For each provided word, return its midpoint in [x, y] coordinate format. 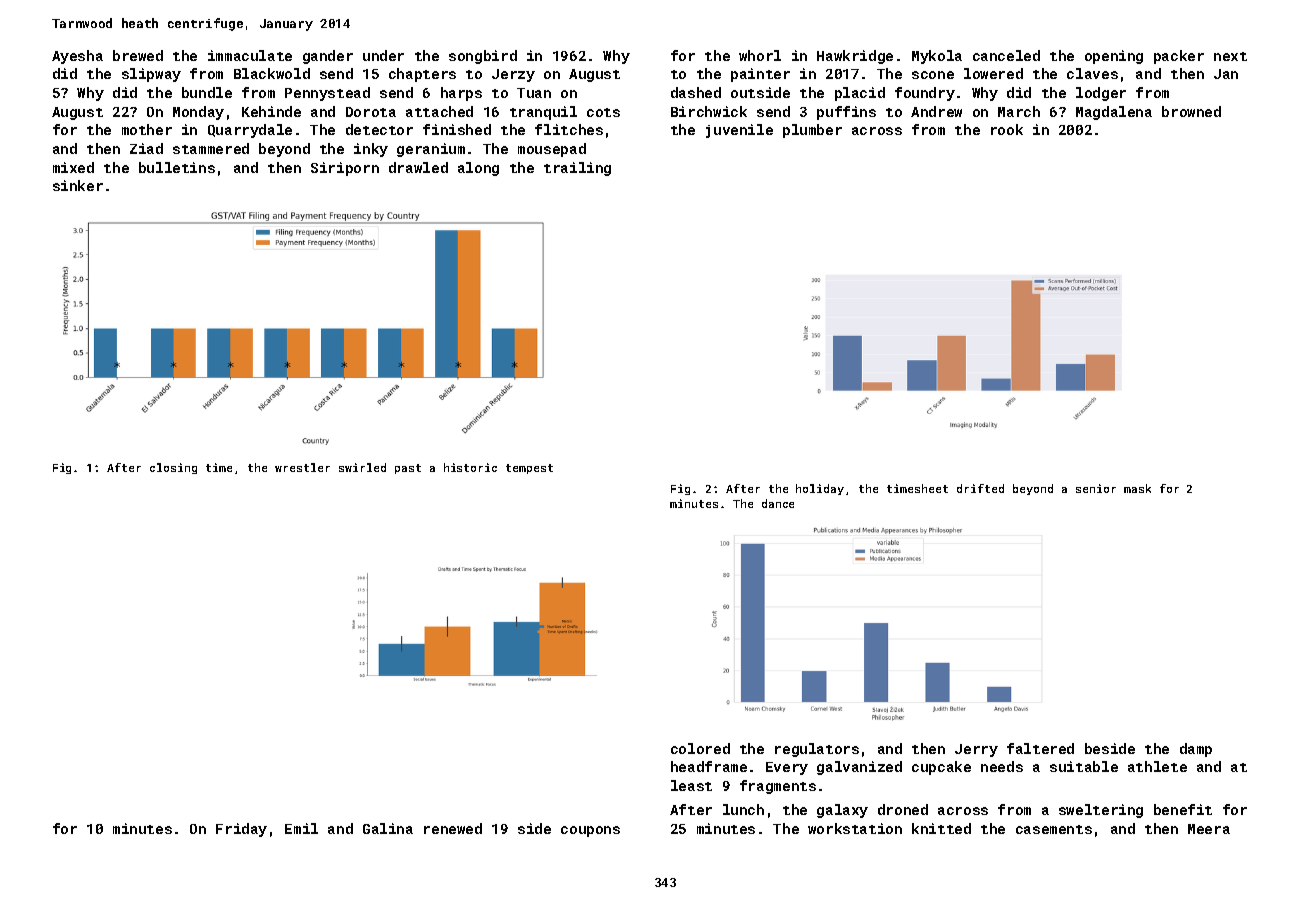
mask [1137, 488]
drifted [980, 488]
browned [1191, 111]
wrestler [302, 467]
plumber [812, 131]
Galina [388, 828]
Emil [301, 828]
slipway [151, 75]
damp [1196, 750]
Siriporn [345, 169]
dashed [696, 92]
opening [1114, 57]
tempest [529, 469]
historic [470, 467]
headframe [709, 766]
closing [173, 468]
